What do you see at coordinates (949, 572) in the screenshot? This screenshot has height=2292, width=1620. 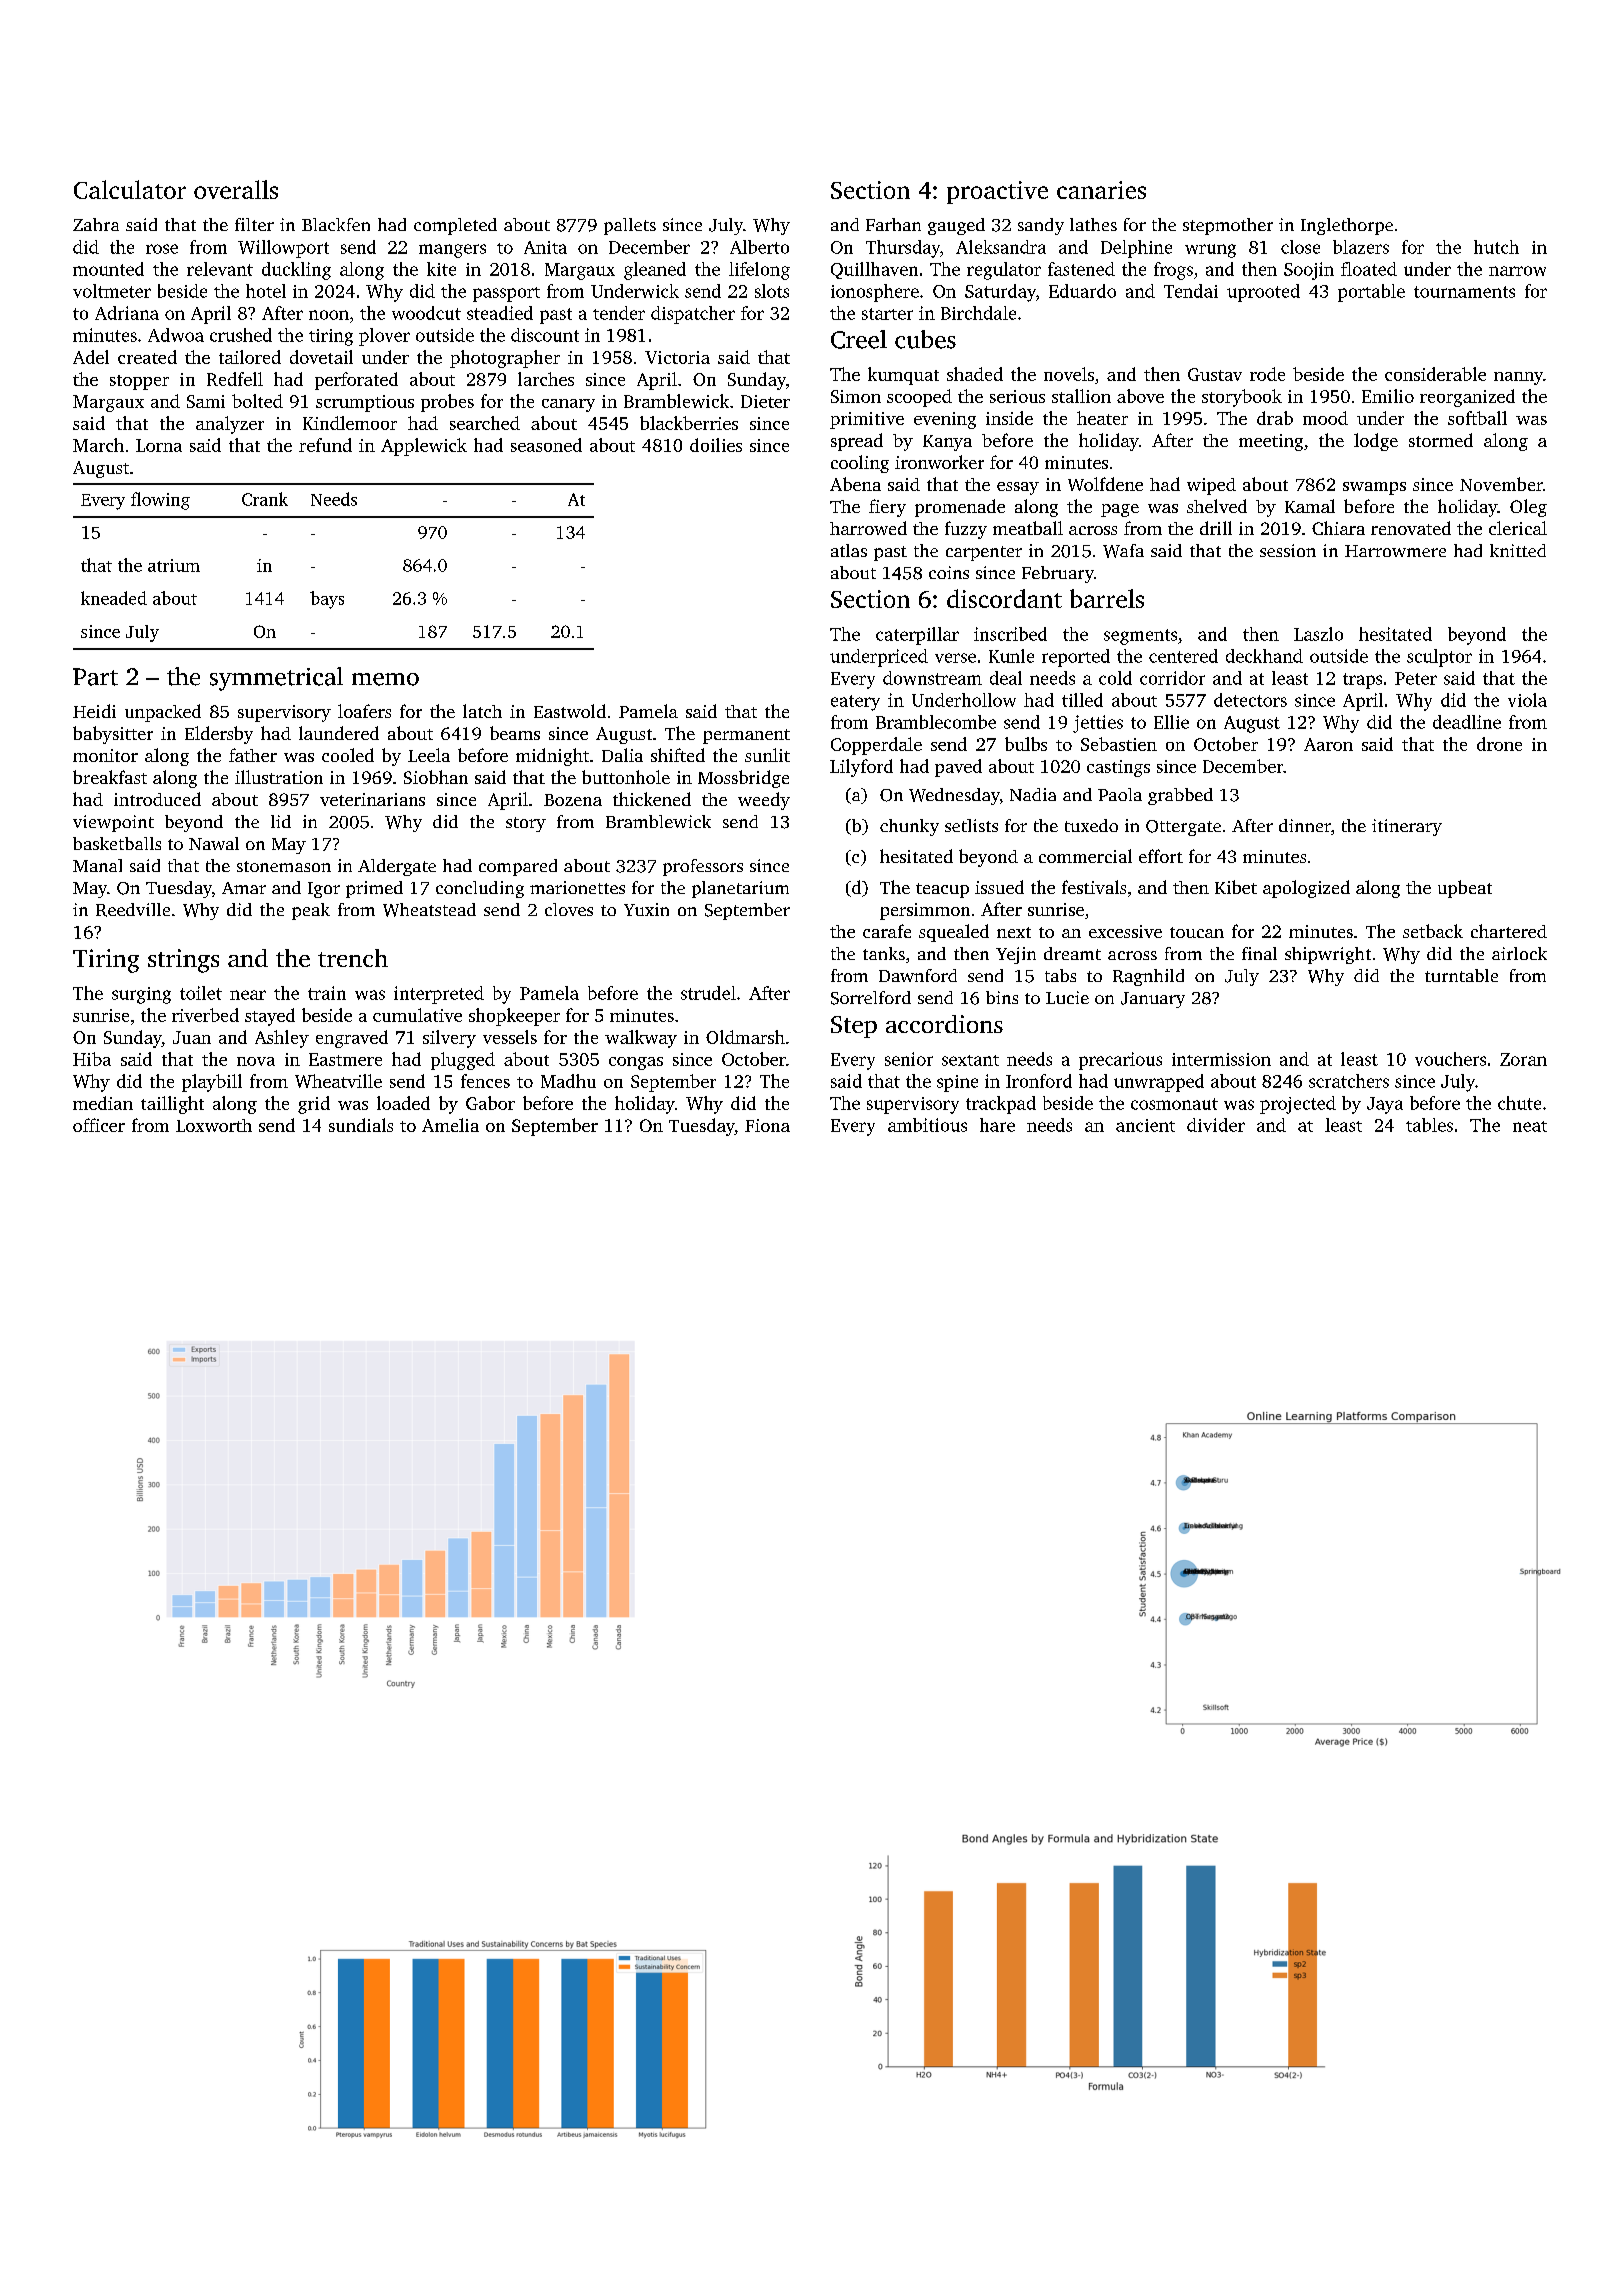 I see `coins` at bounding box center [949, 572].
